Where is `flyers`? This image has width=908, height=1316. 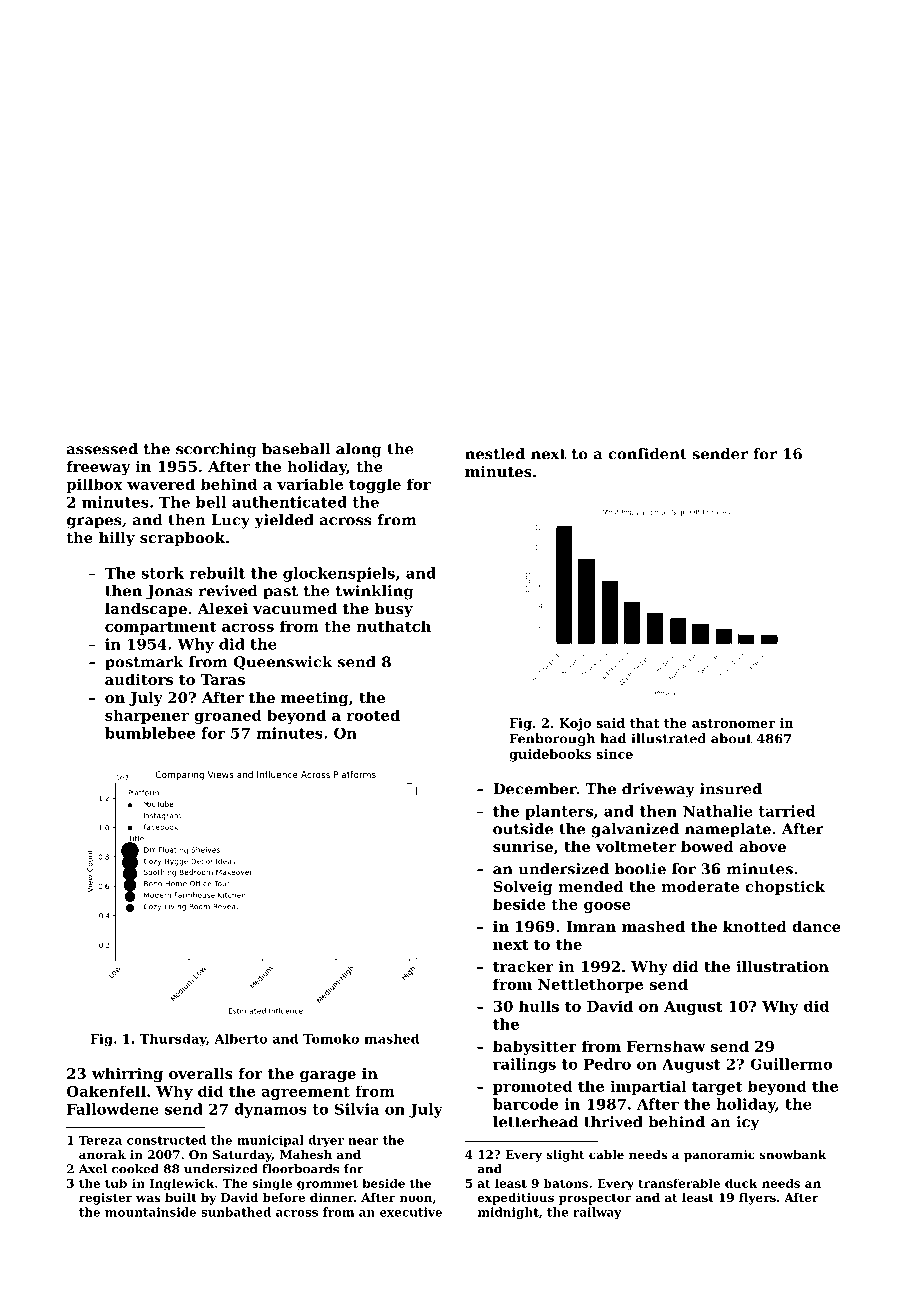
flyers is located at coordinates (757, 1199).
